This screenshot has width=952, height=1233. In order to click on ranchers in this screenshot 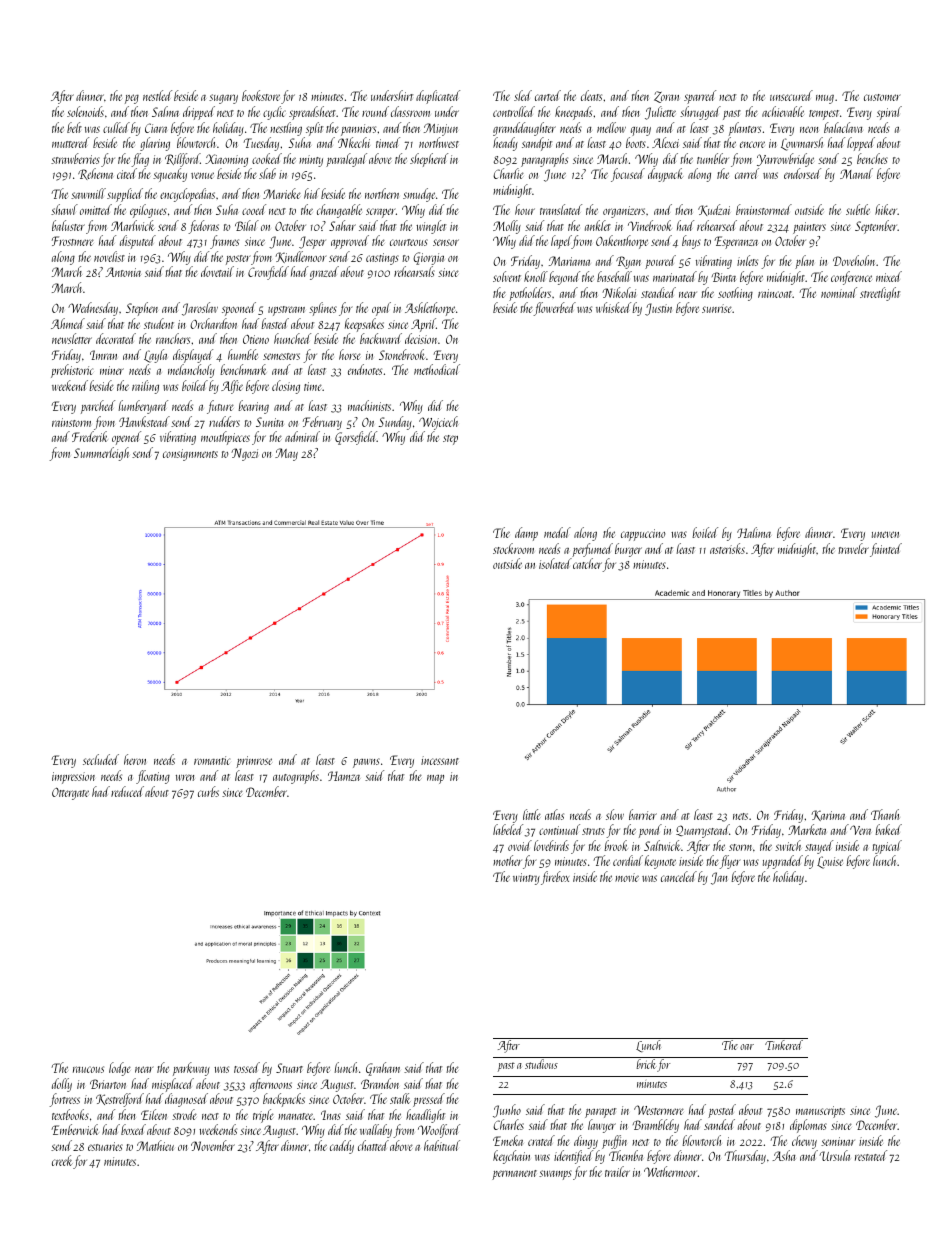, I will do `click(173, 338)`.
